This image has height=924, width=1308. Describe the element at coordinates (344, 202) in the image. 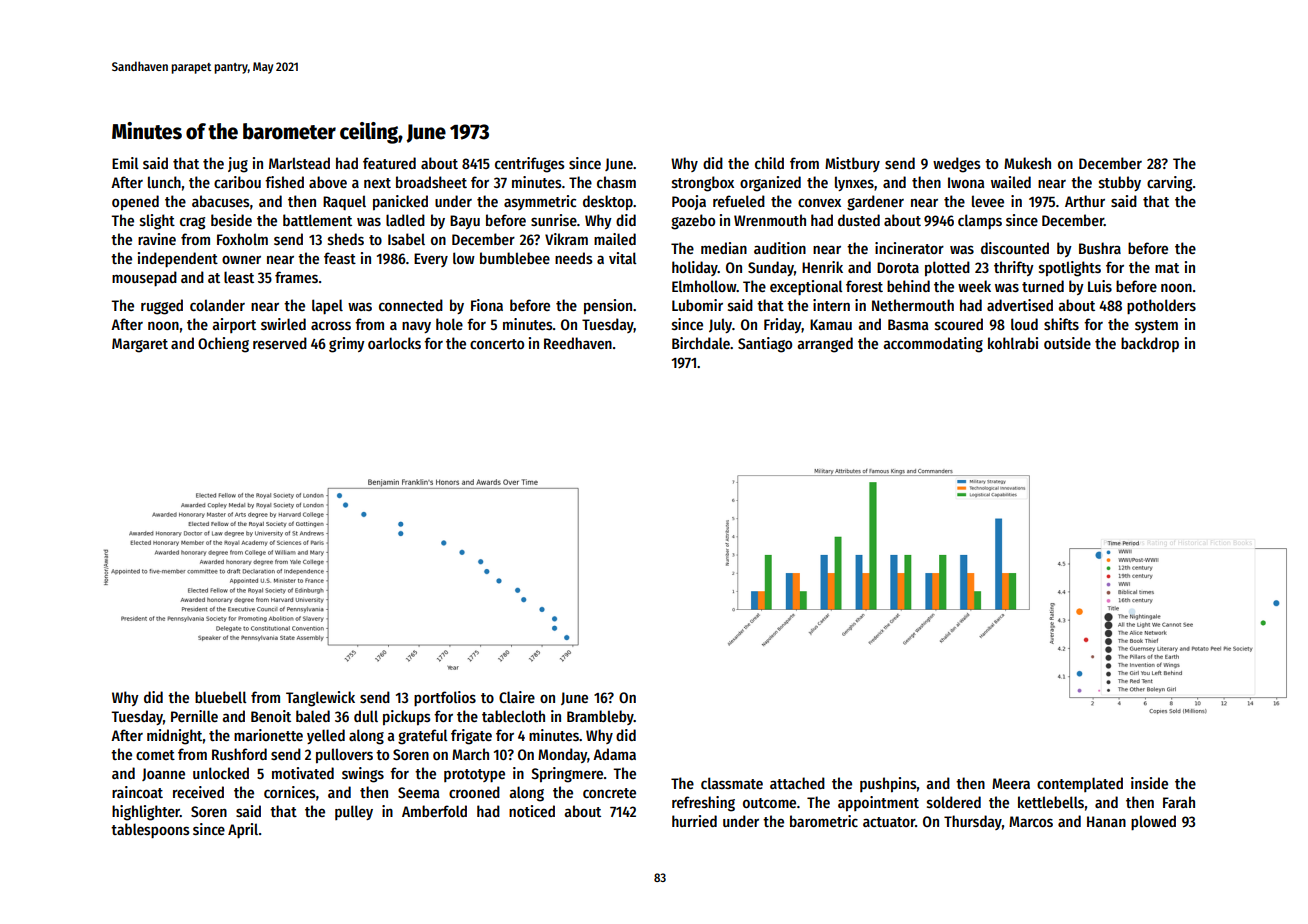

I see `Raquel` at that location.
